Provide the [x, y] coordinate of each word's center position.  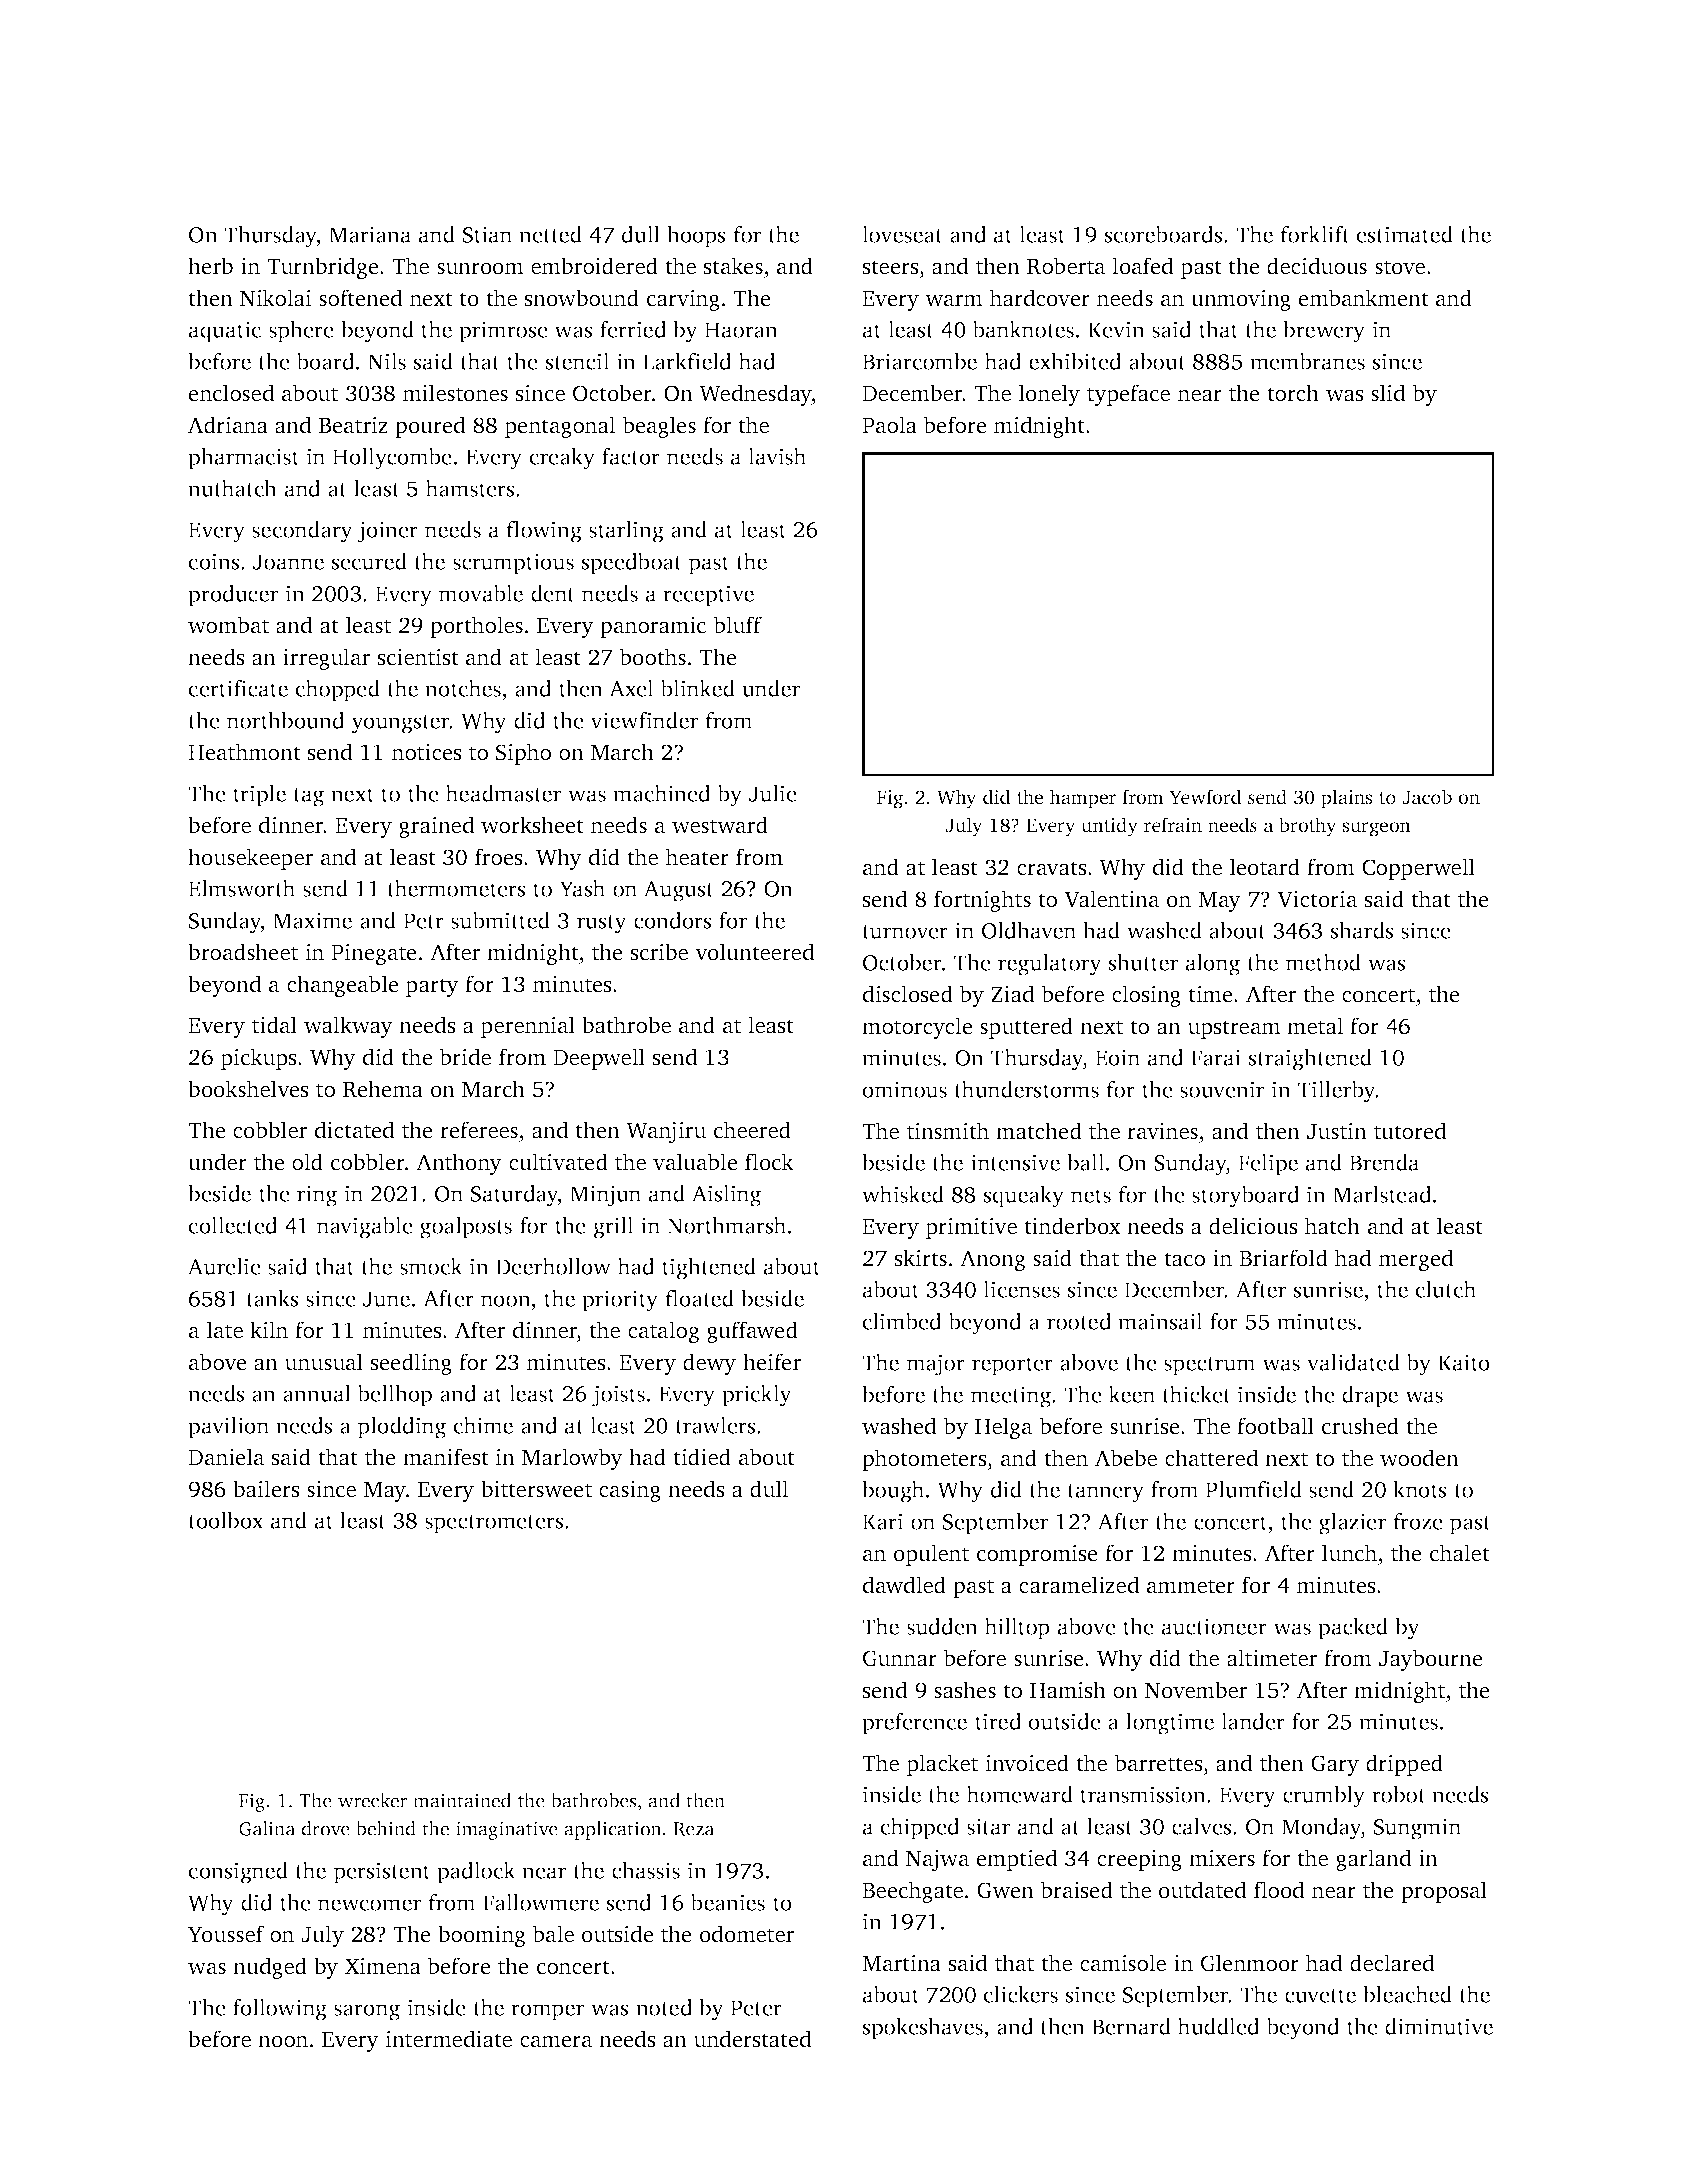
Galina [267, 1828]
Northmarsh [726, 1225]
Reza [693, 1829]
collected [233, 1225]
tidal [274, 1025]
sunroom [480, 269]
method [1323, 962]
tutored [1410, 1131]
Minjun [605, 1196]
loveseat [902, 234]
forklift [1315, 234]
